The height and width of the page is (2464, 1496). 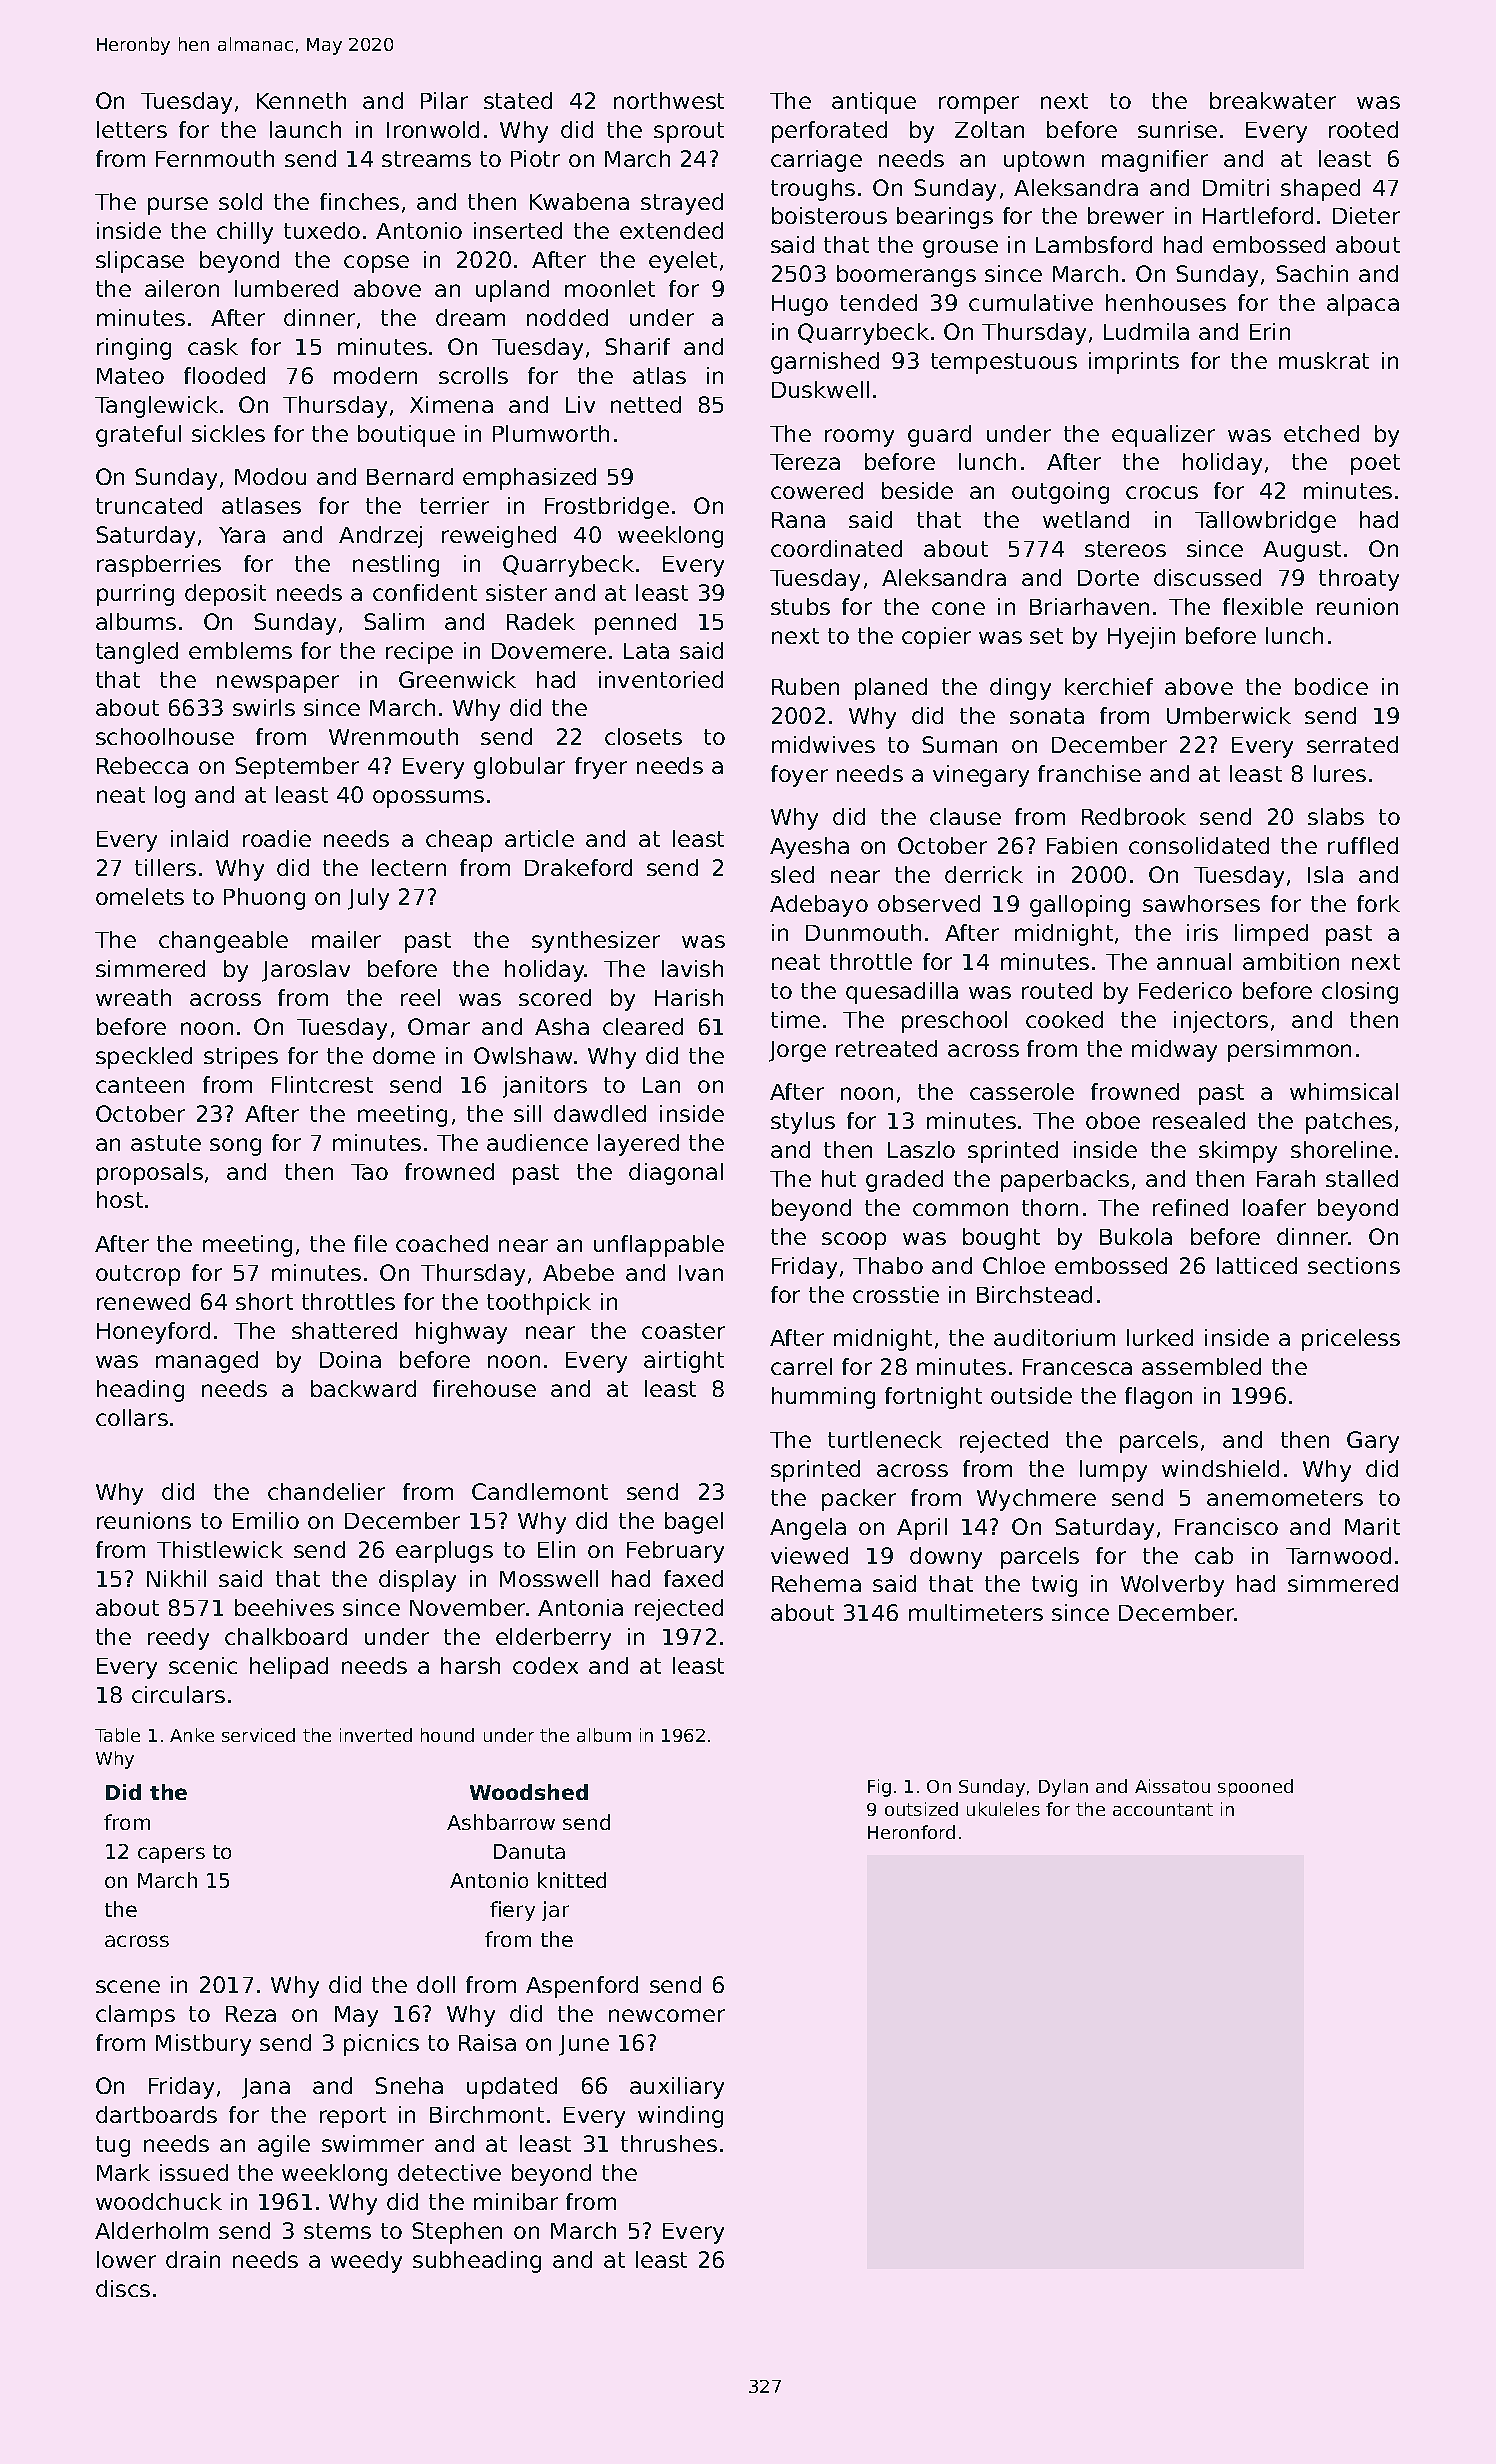 What do you see at coordinates (1003, 1809) in the page?
I see `ukuleles` at bounding box center [1003, 1809].
